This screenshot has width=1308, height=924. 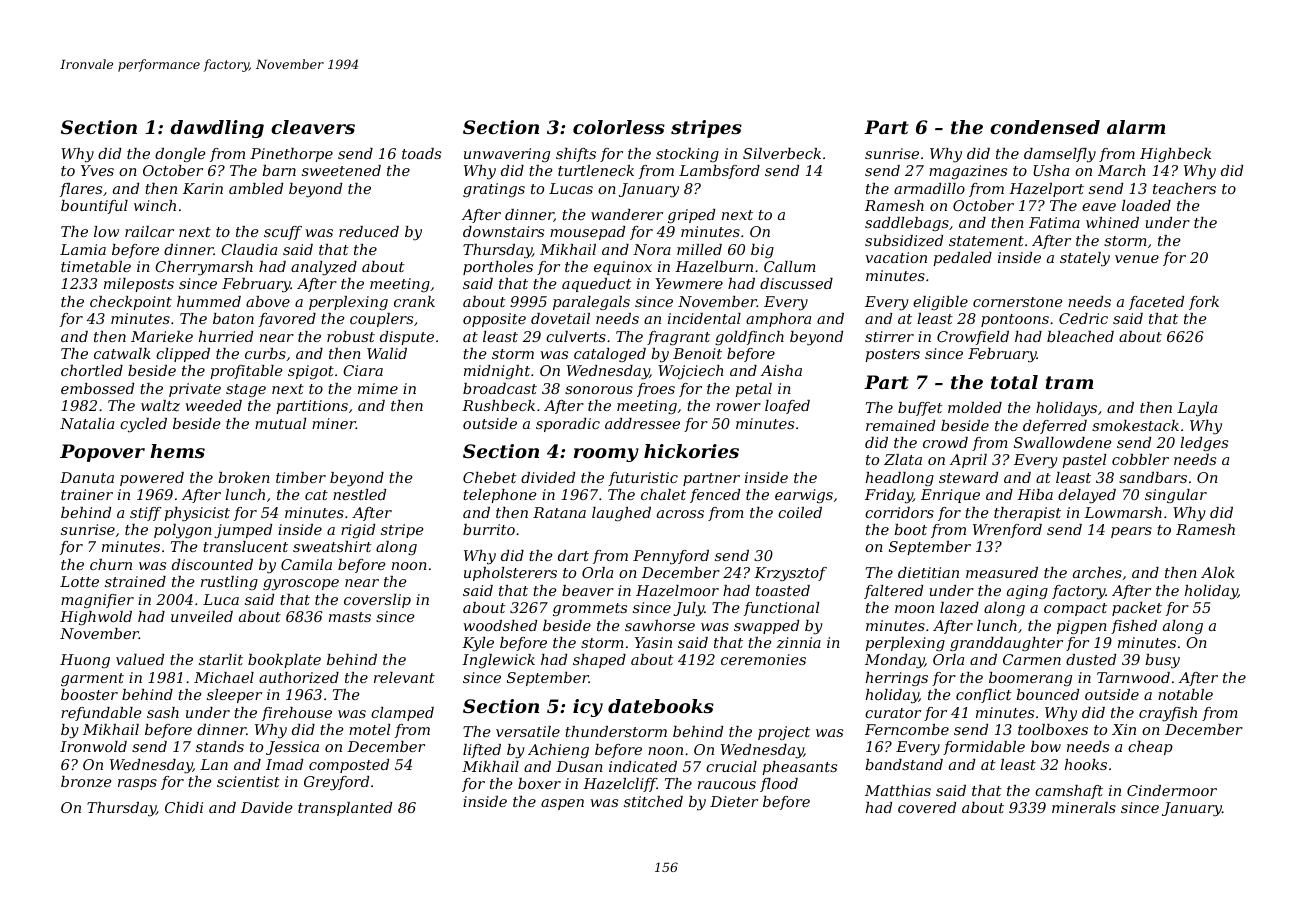 What do you see at coordinates (197, 514) in the screenshot?
I see `physicist` at bounding box center [197, 514].
